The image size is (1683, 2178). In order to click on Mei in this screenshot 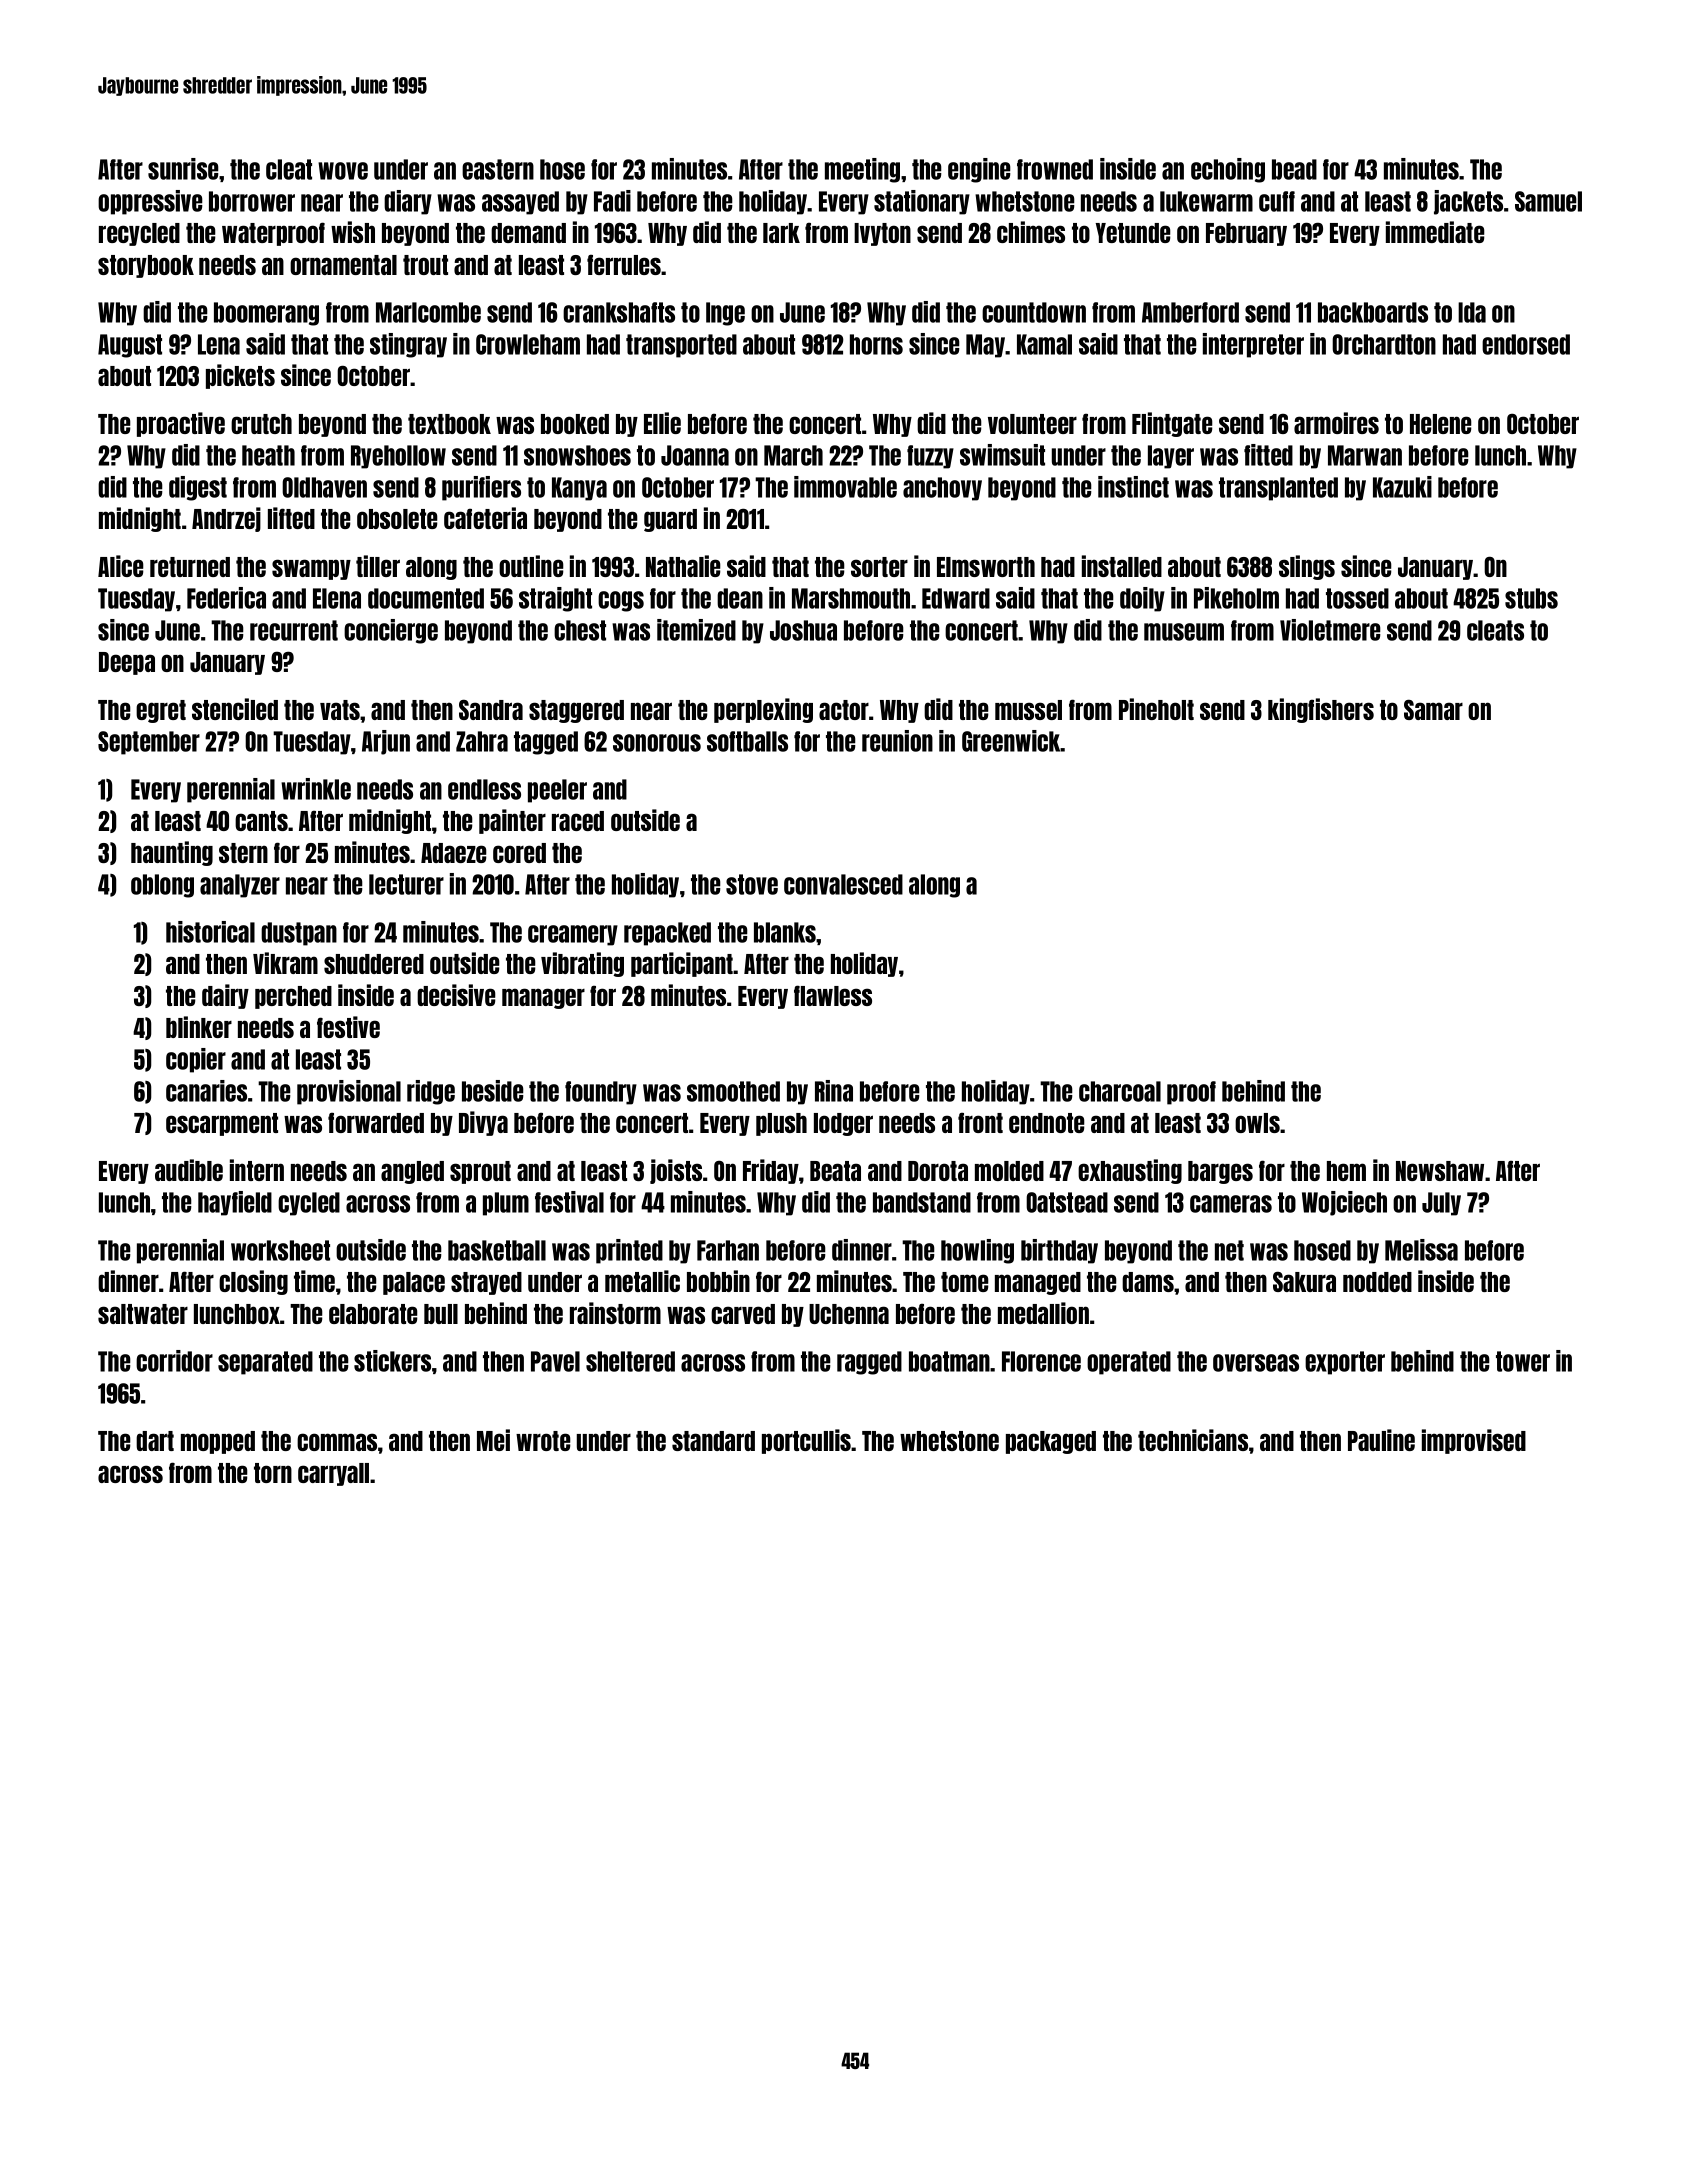, I will do `click(493, 1440)`.
